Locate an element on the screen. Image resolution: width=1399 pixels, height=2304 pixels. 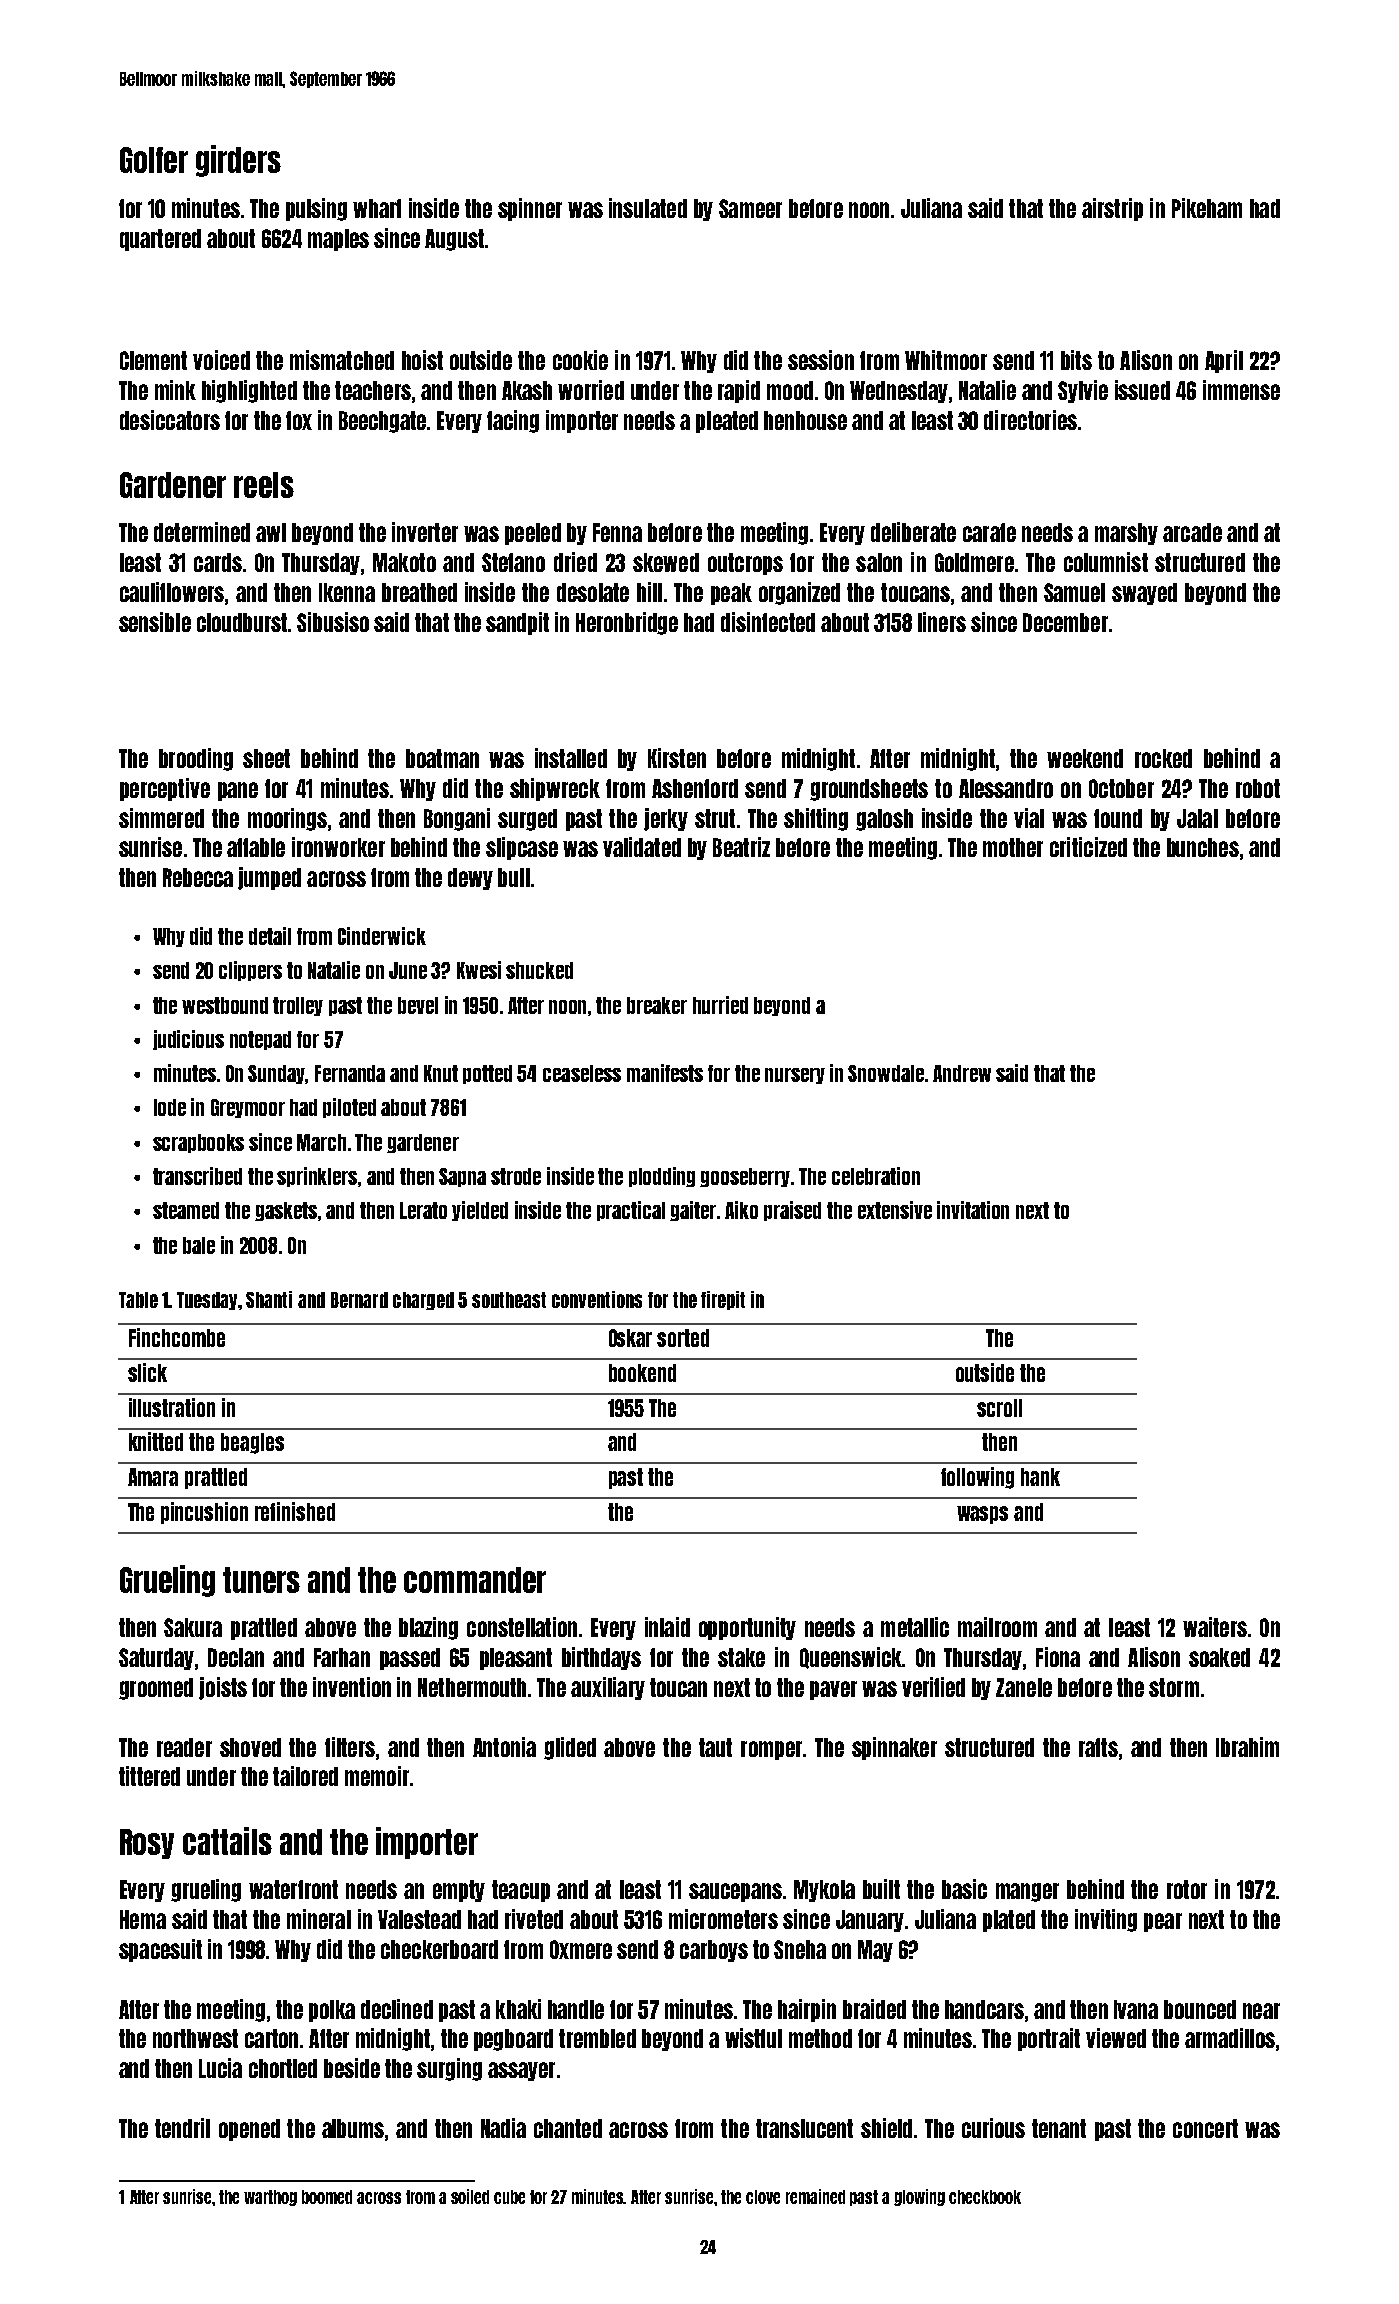
disinfected is located at coordinates (768, 622).
